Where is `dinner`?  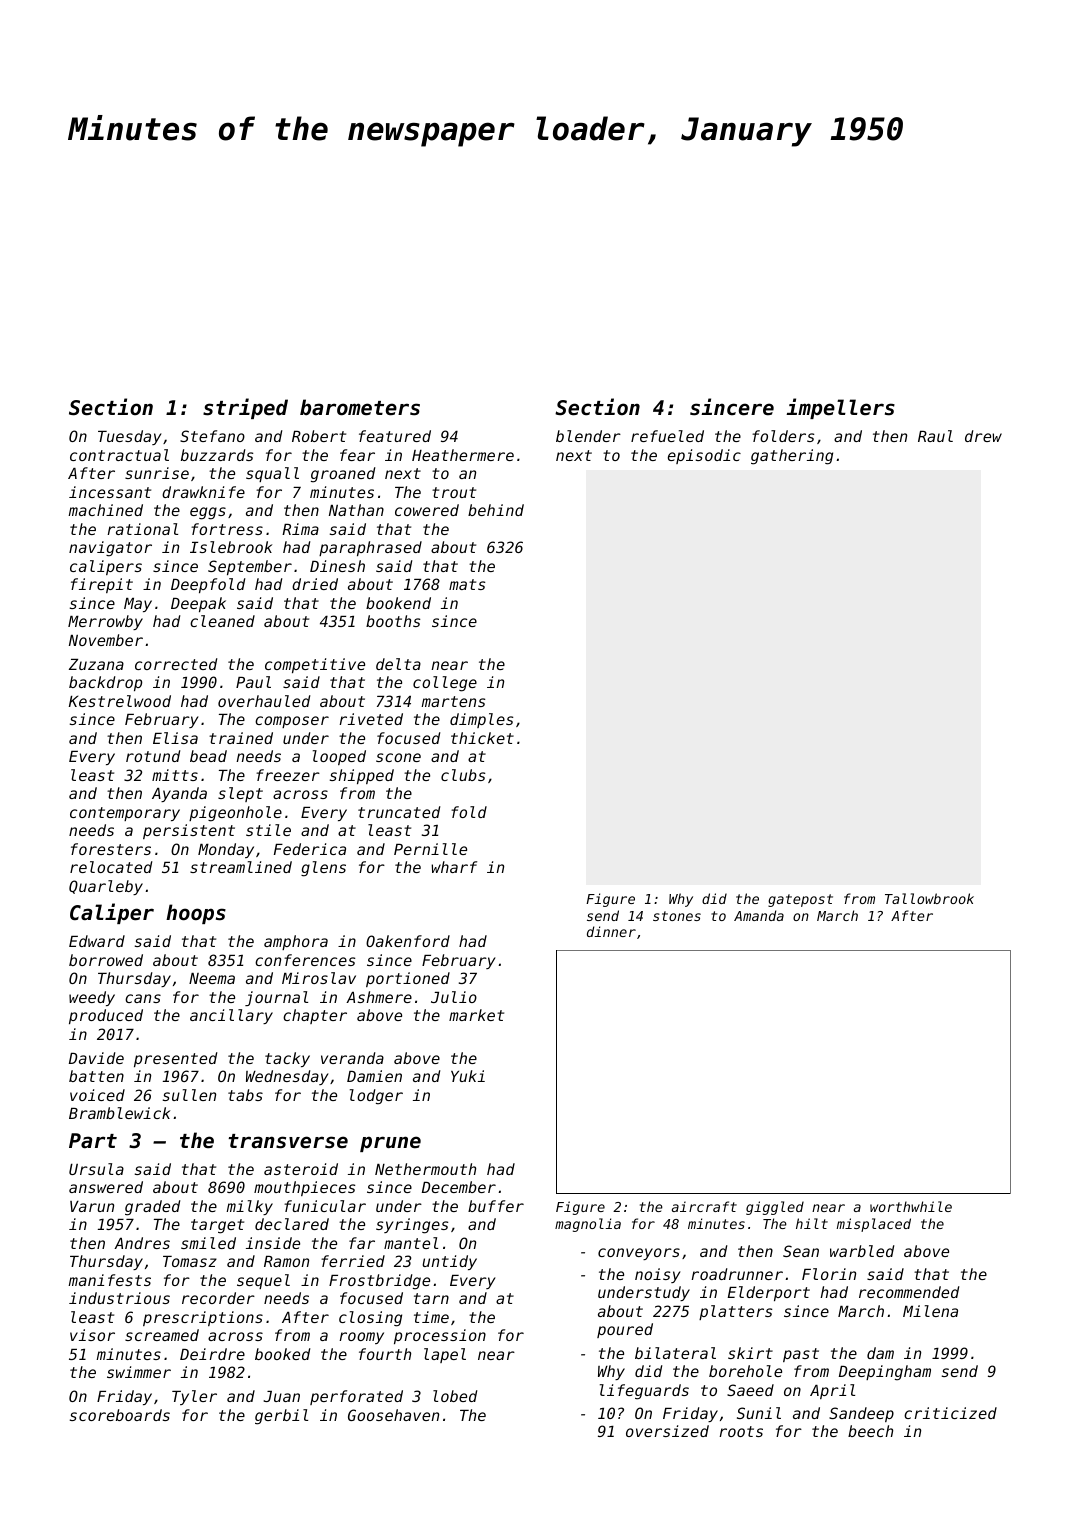 dinner is located at coordinates (611, 931).
